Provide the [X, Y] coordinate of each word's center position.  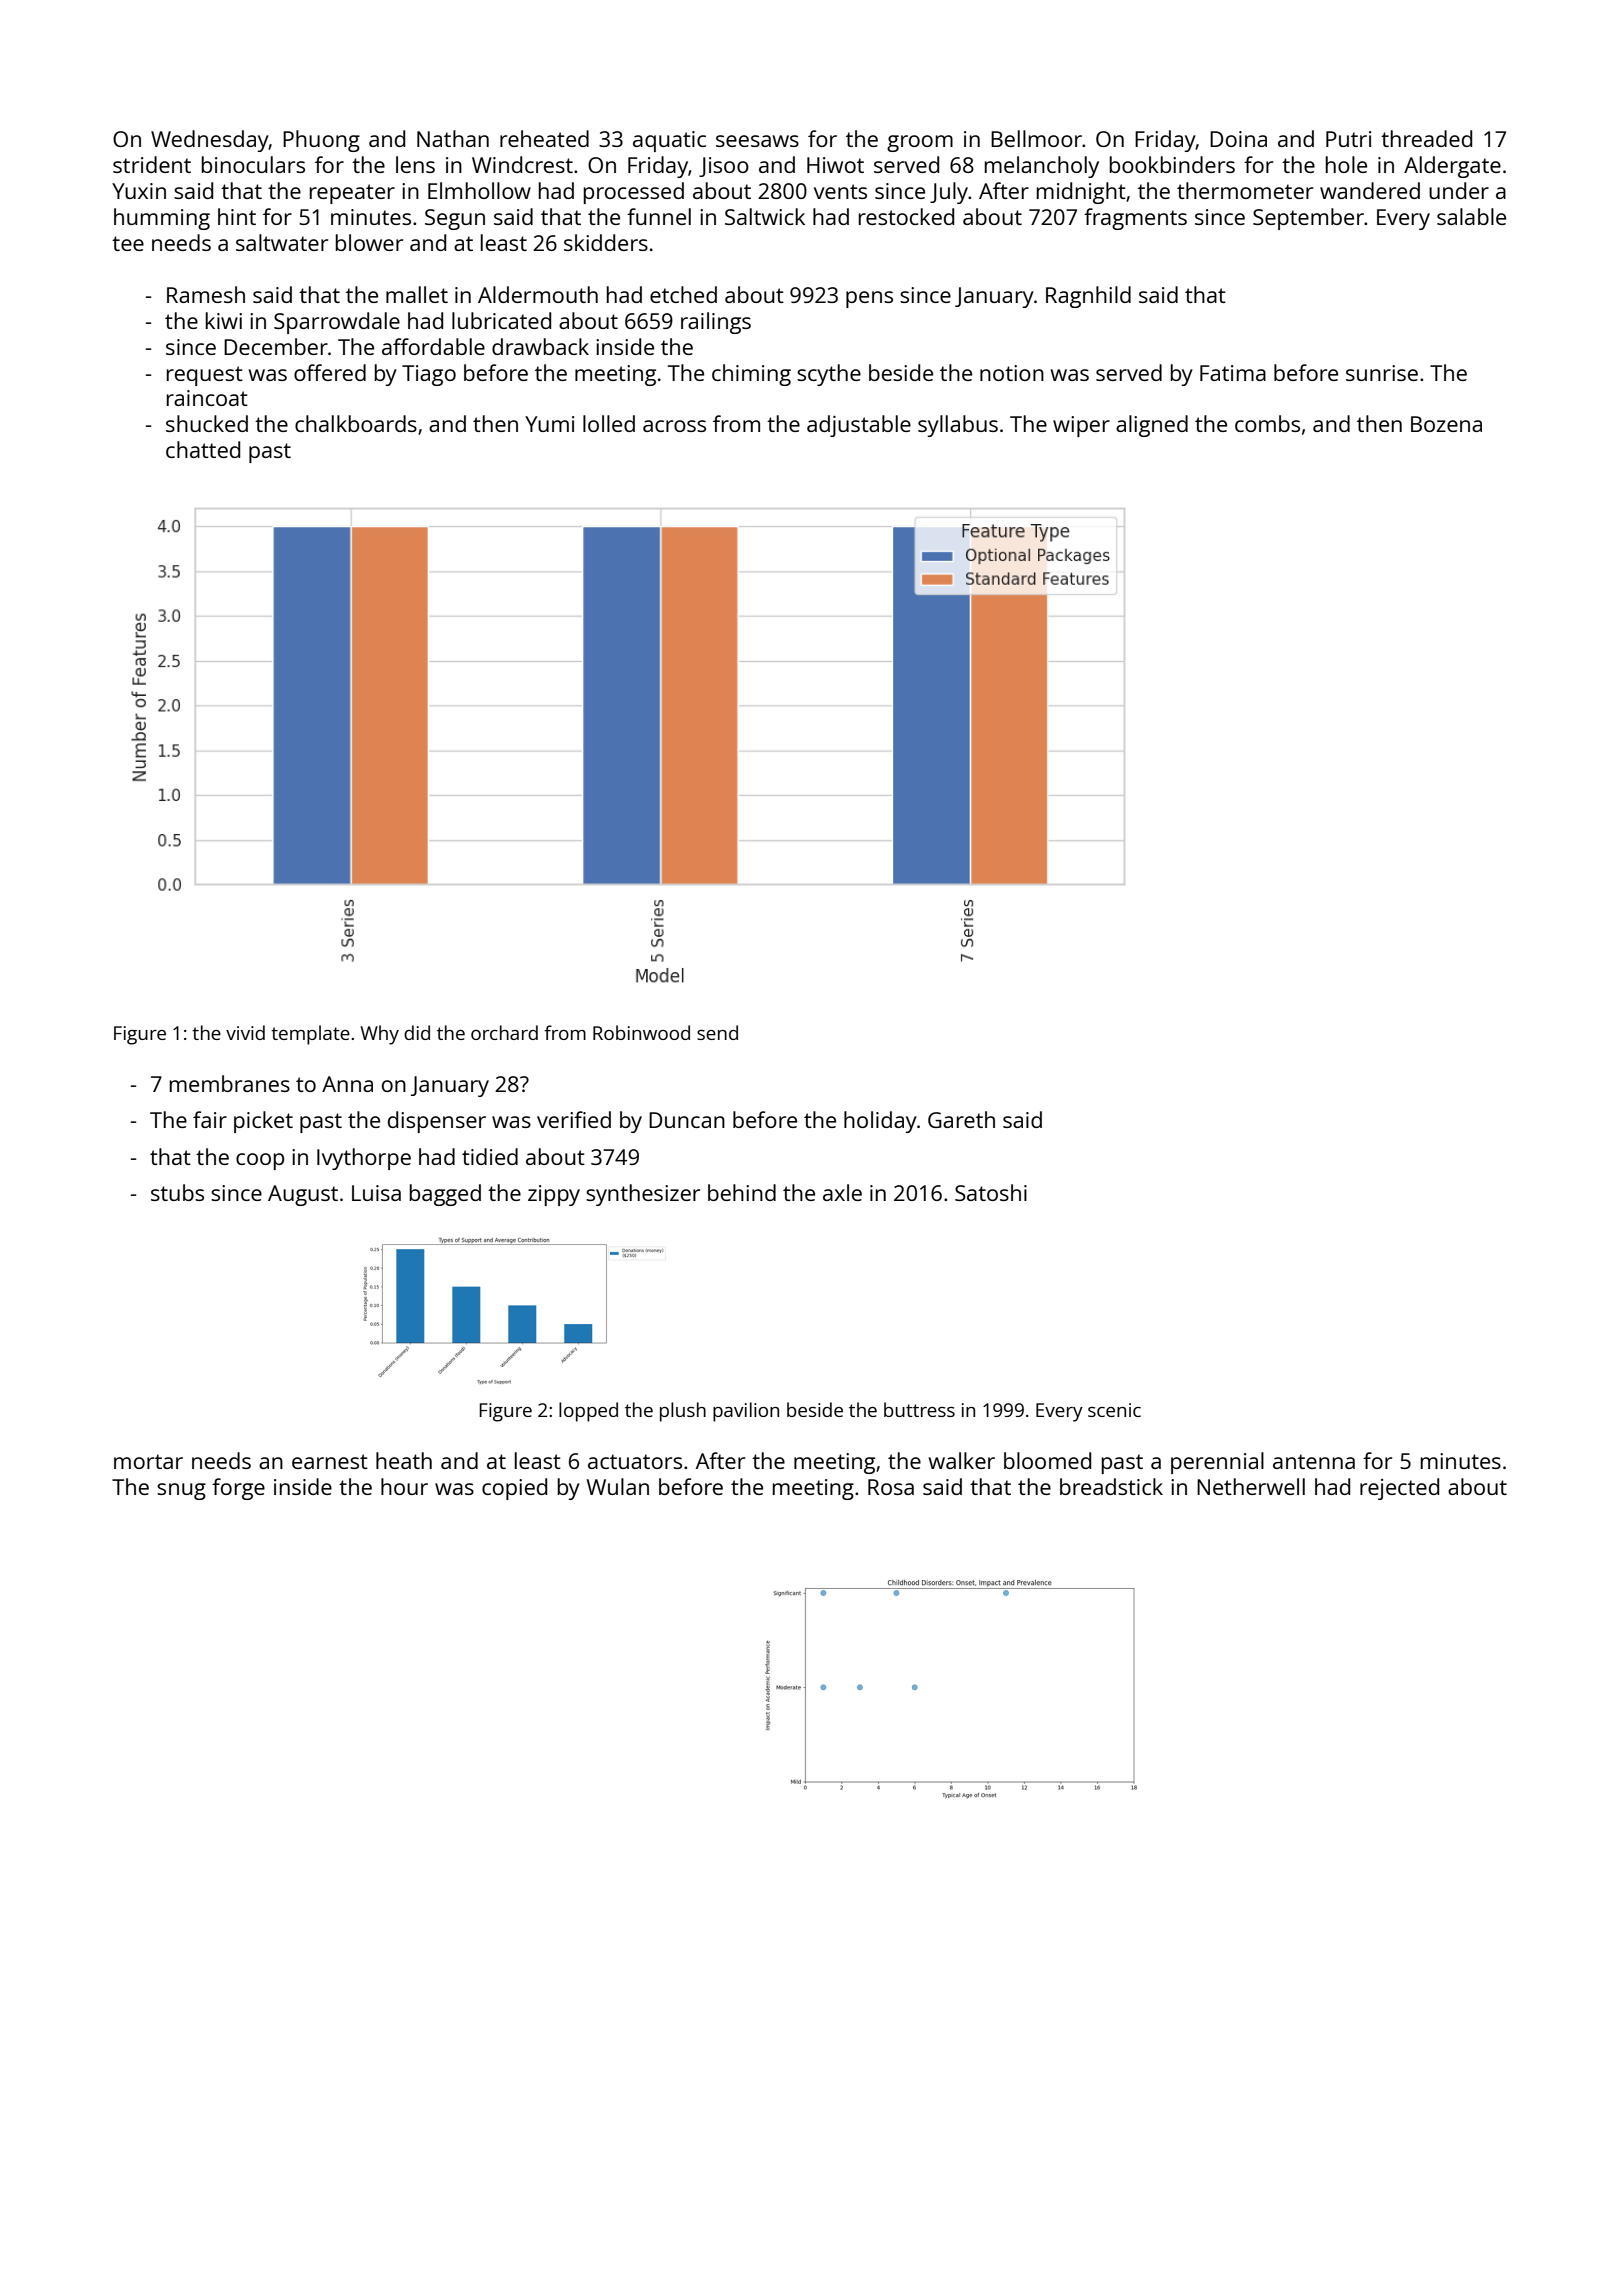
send [717, 1032]
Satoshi [991, 1192]
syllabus [958, 426]
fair [210, 1119]
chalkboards [356, 423]
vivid [245, 1032]
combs [1267, 423]
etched [683, 294]
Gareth [961, 1119]
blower [369, 242]
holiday [880, 1122]
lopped [588, 1412]
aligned [1152, 426]
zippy [554, 1195]
